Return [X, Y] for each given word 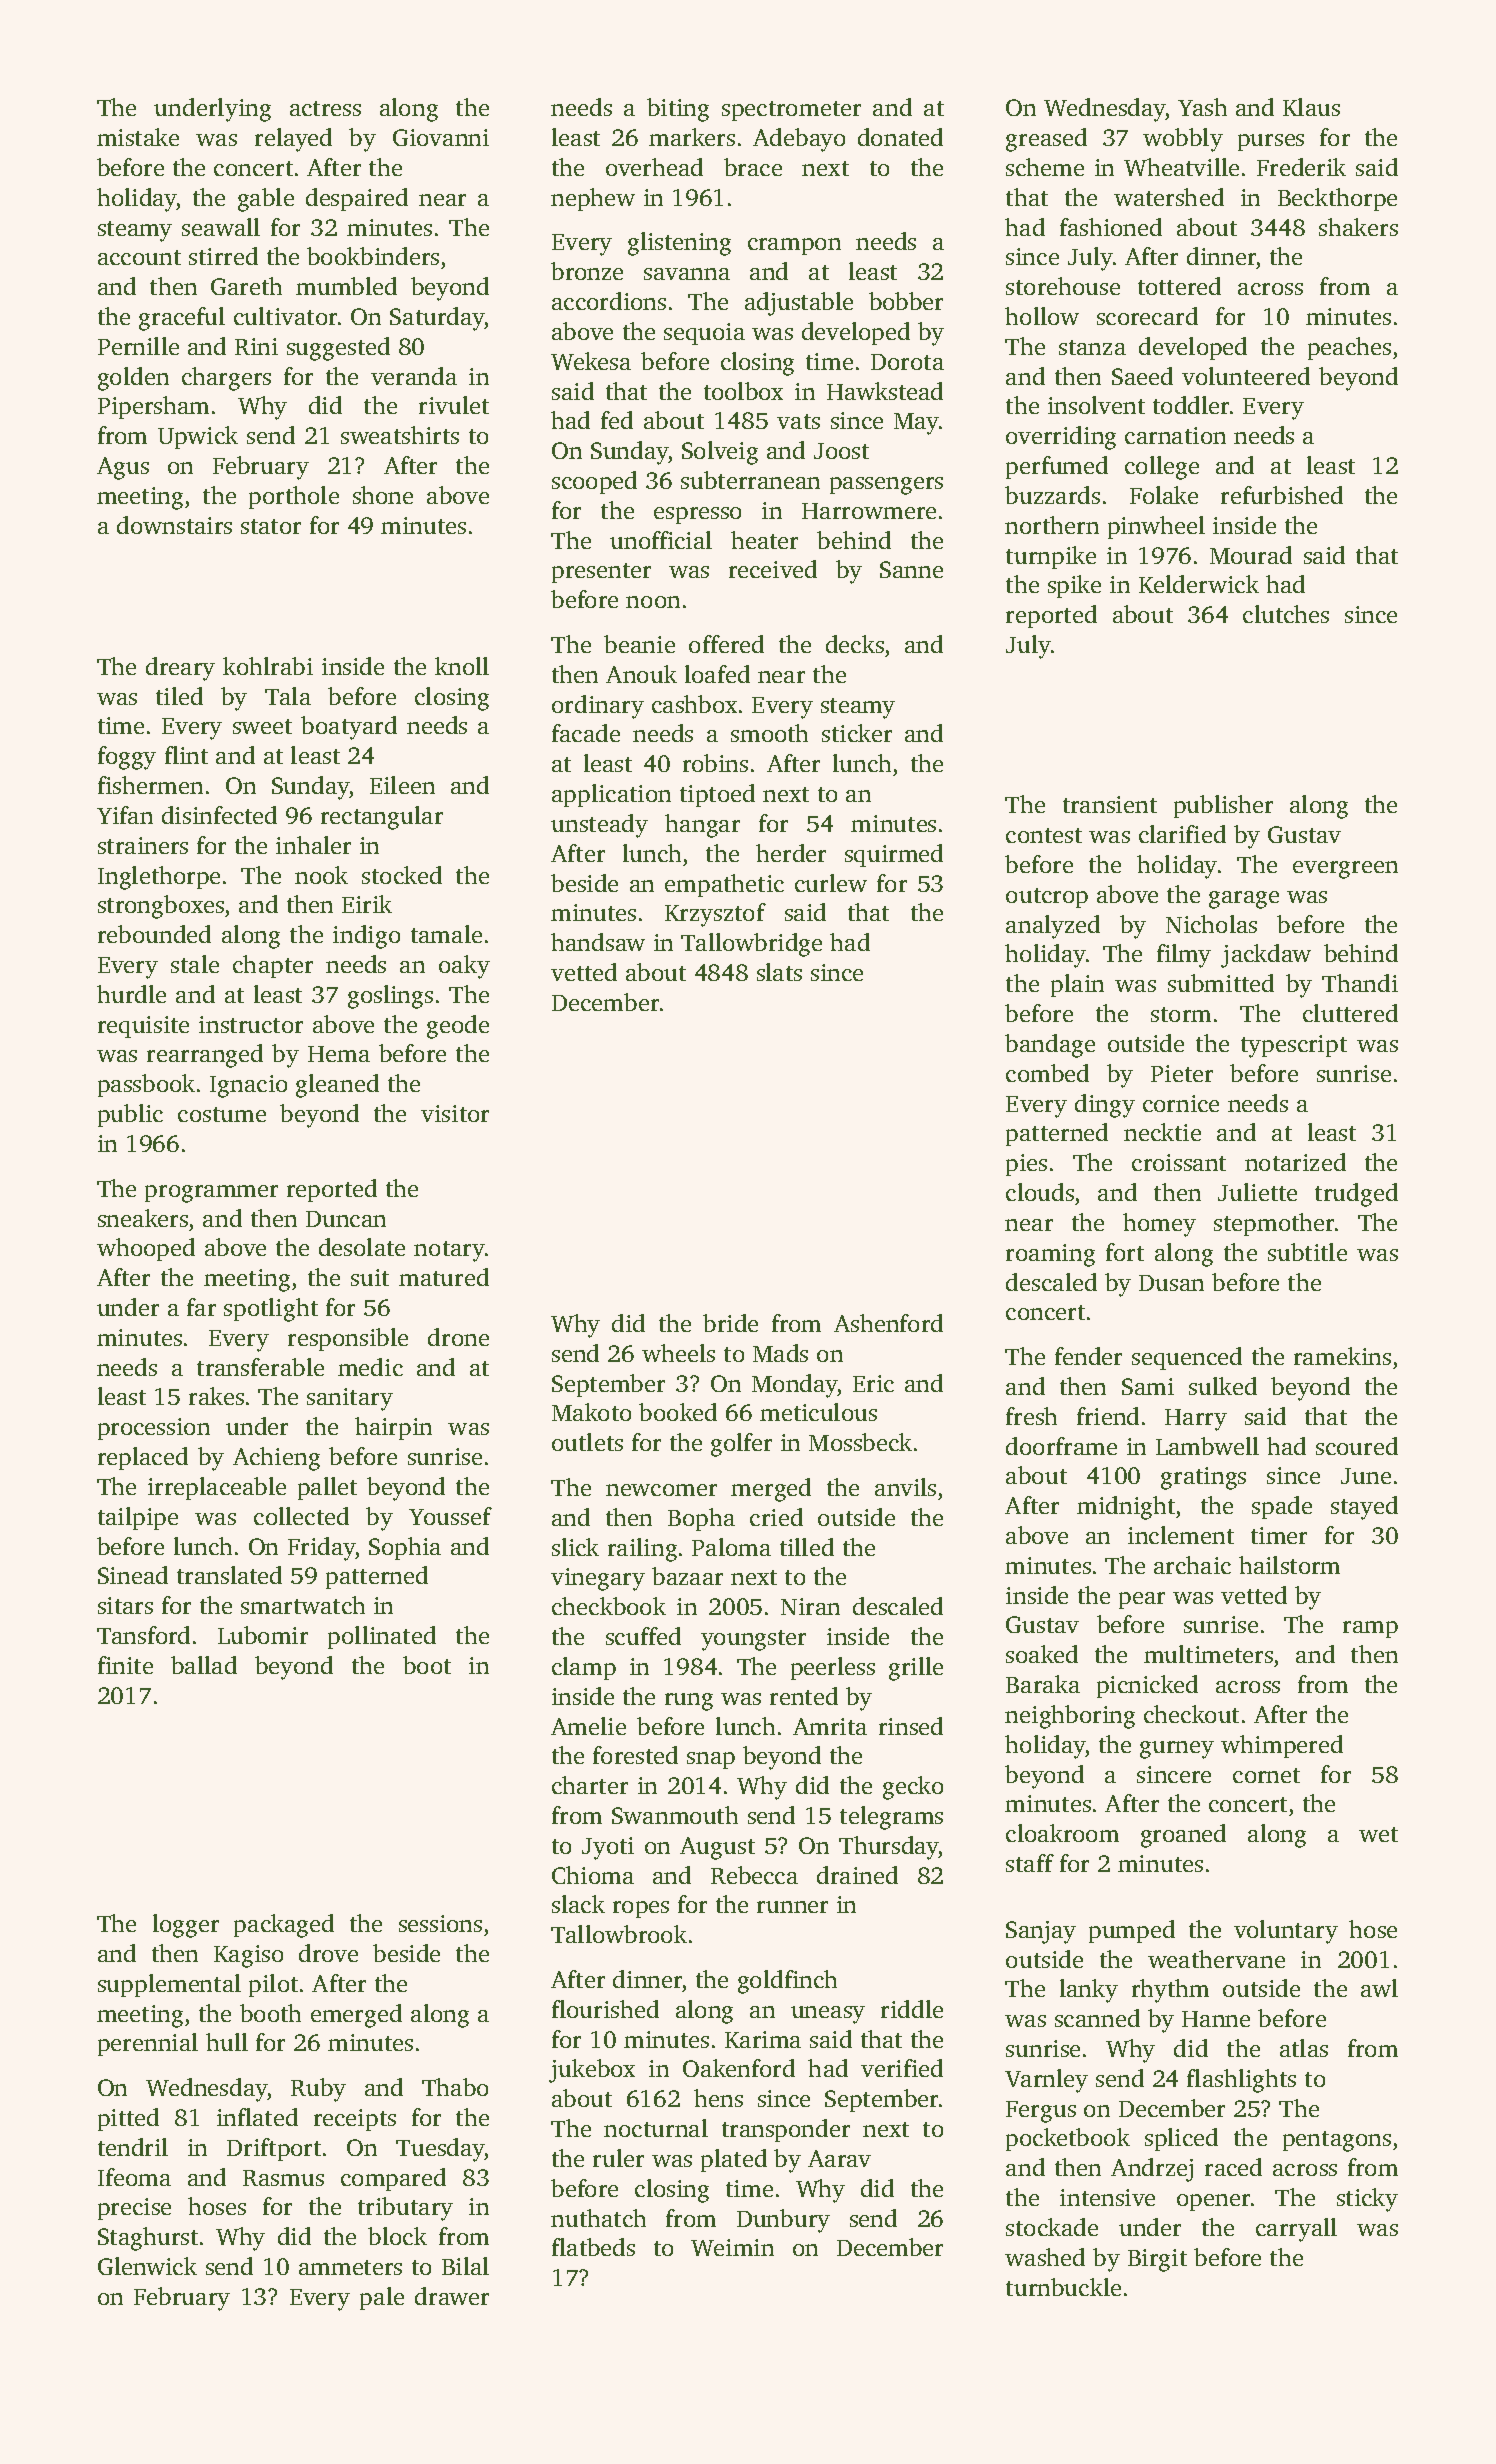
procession [154, 1429]
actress [325, 108]
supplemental [169, 1985]
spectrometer [791, 111]
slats [779, 972]
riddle [912, 2009]
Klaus [1311, 107]
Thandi [1360, 983]
